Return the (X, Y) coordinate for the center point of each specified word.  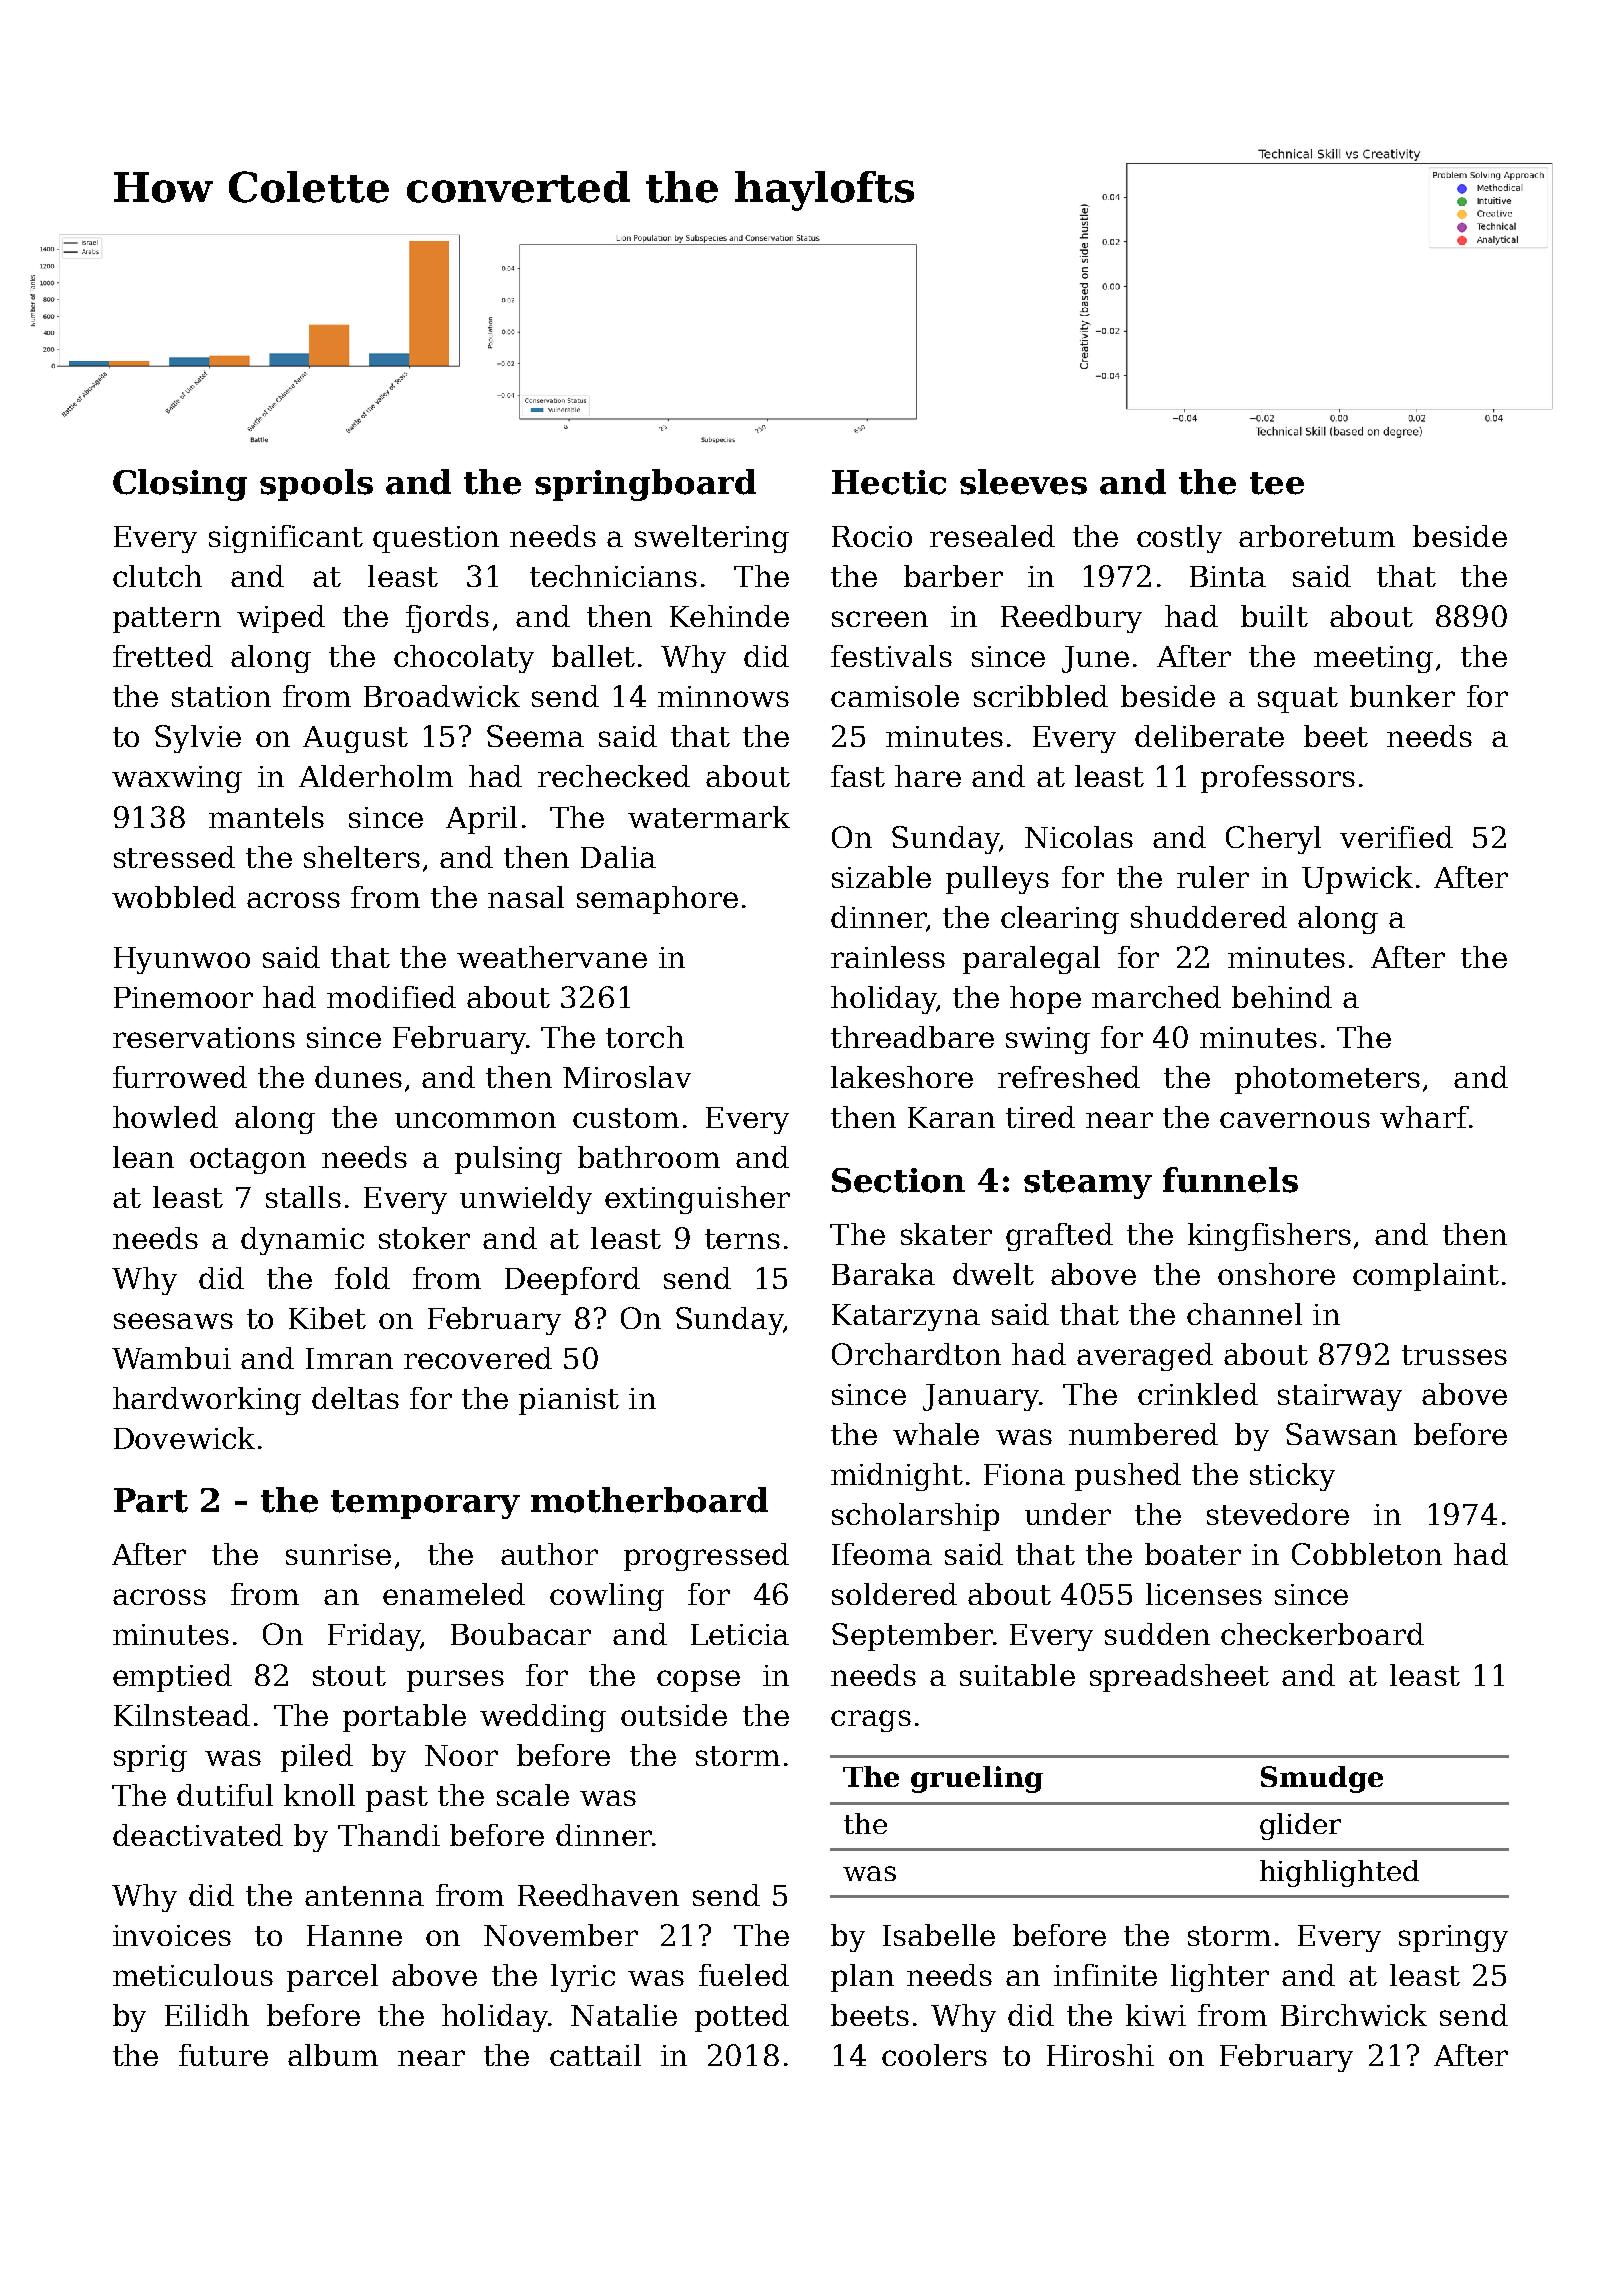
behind (1282, 997)
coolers (934, 2055)
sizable (881, 877)
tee (1277, 483)
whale (936, 1434)
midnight (897, 1477)
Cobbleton (1367, 1554)
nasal (526, 897)
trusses (1454, 1355)
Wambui (171, 1358)
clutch (157, 576)
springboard (645, 485)
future (223, 2055)
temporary (425, 1504)
